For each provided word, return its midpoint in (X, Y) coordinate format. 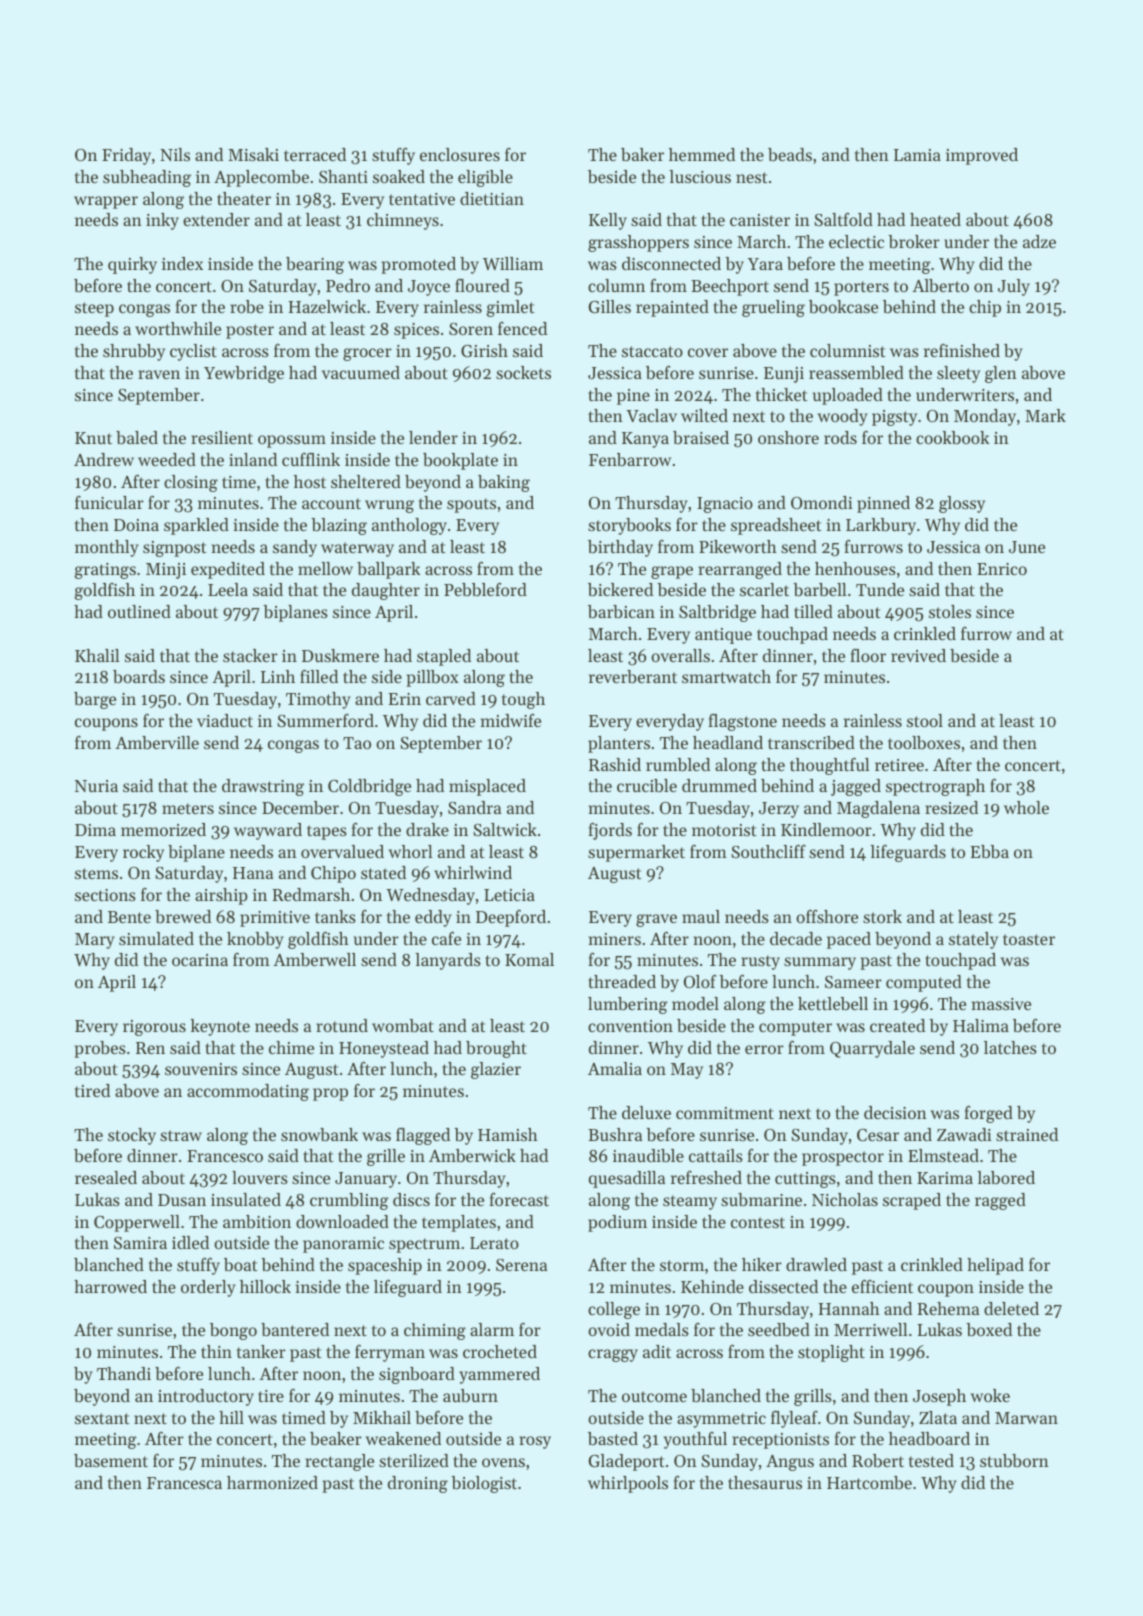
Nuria (96, 786)
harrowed (110, 1286)
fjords (610, 831)
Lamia (917, 155)
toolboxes (924, 742)
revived (918, 655)
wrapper (106, 202)
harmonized (272, 1482)
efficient (882, 1286)
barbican (621, 611)
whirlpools (628, 1484)
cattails (716, 1155)
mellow (325, 568)
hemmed (702, 154)
